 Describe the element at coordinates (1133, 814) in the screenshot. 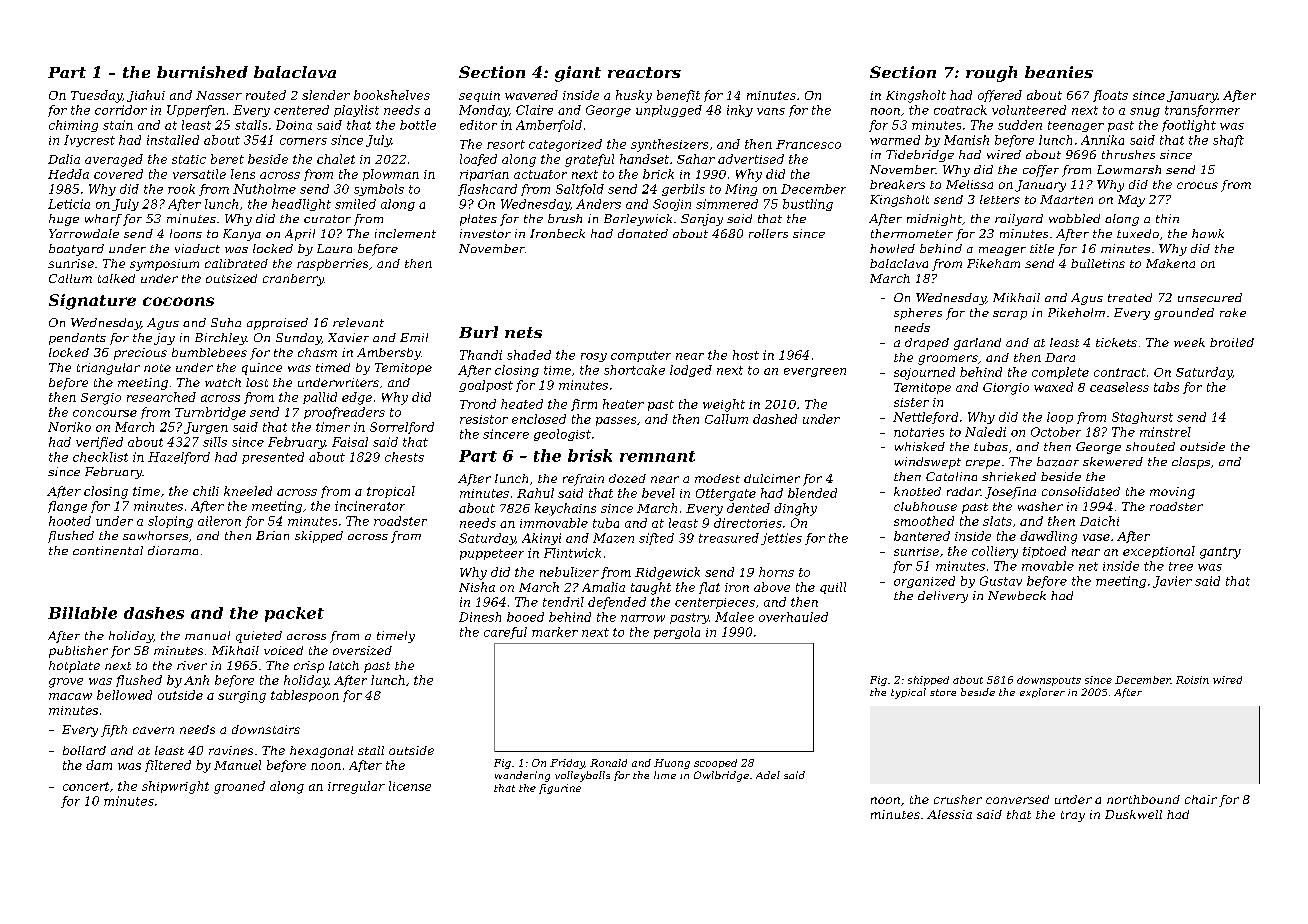

I see `Duskwell` at that location.
